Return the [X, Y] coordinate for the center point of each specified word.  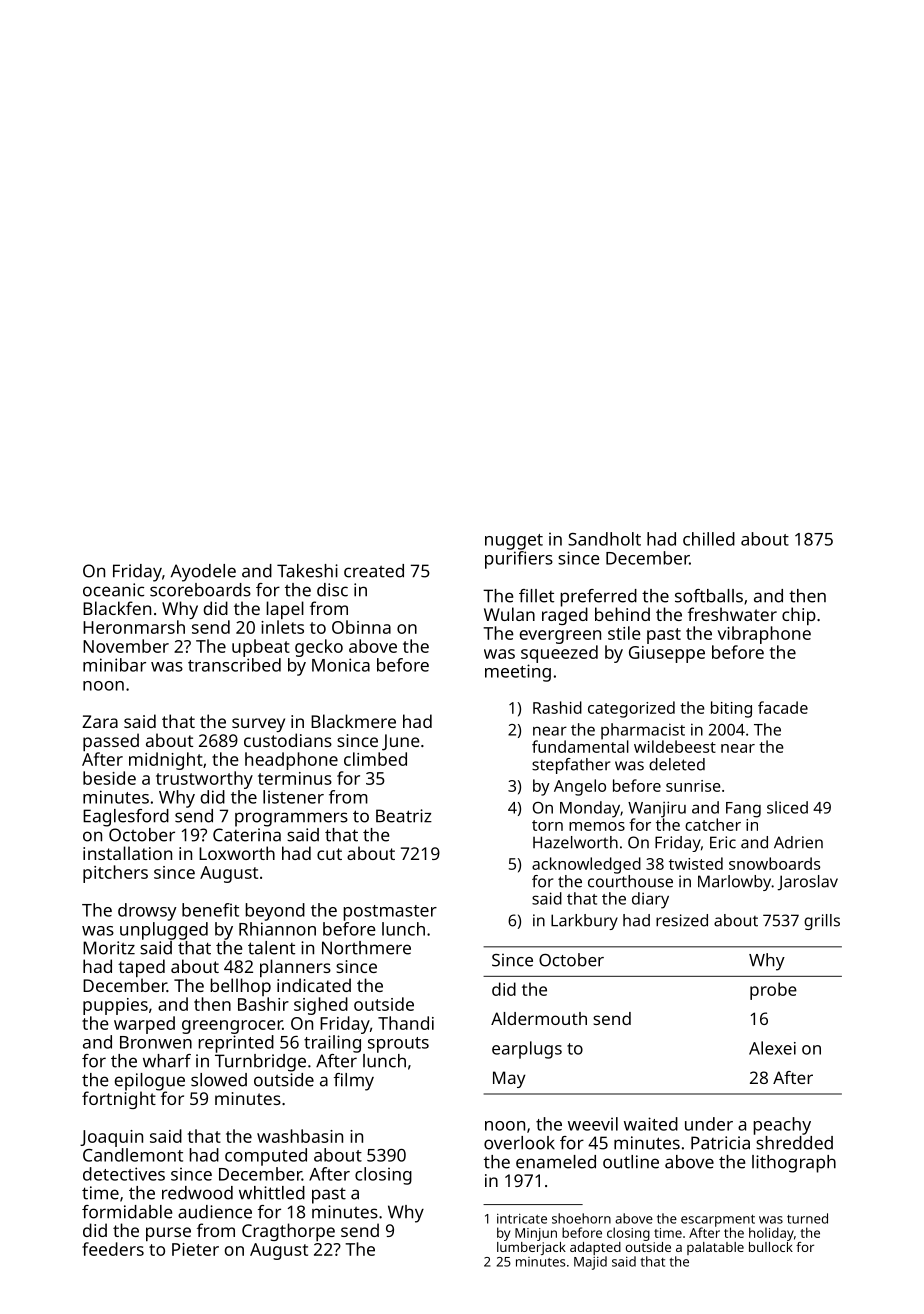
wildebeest [675, 746]
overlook [519, 1143]
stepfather [571, 766]
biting [731, 709]
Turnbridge [260, 1063]
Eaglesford [126, 818]
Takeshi [307, 571]
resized [682, 920]
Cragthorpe [288, 1232]
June [401, 742]
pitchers [115, 874]
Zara [100, 721]
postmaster [390, 913]
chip [799, 616]
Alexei [772, 1048]
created [374, 571]
